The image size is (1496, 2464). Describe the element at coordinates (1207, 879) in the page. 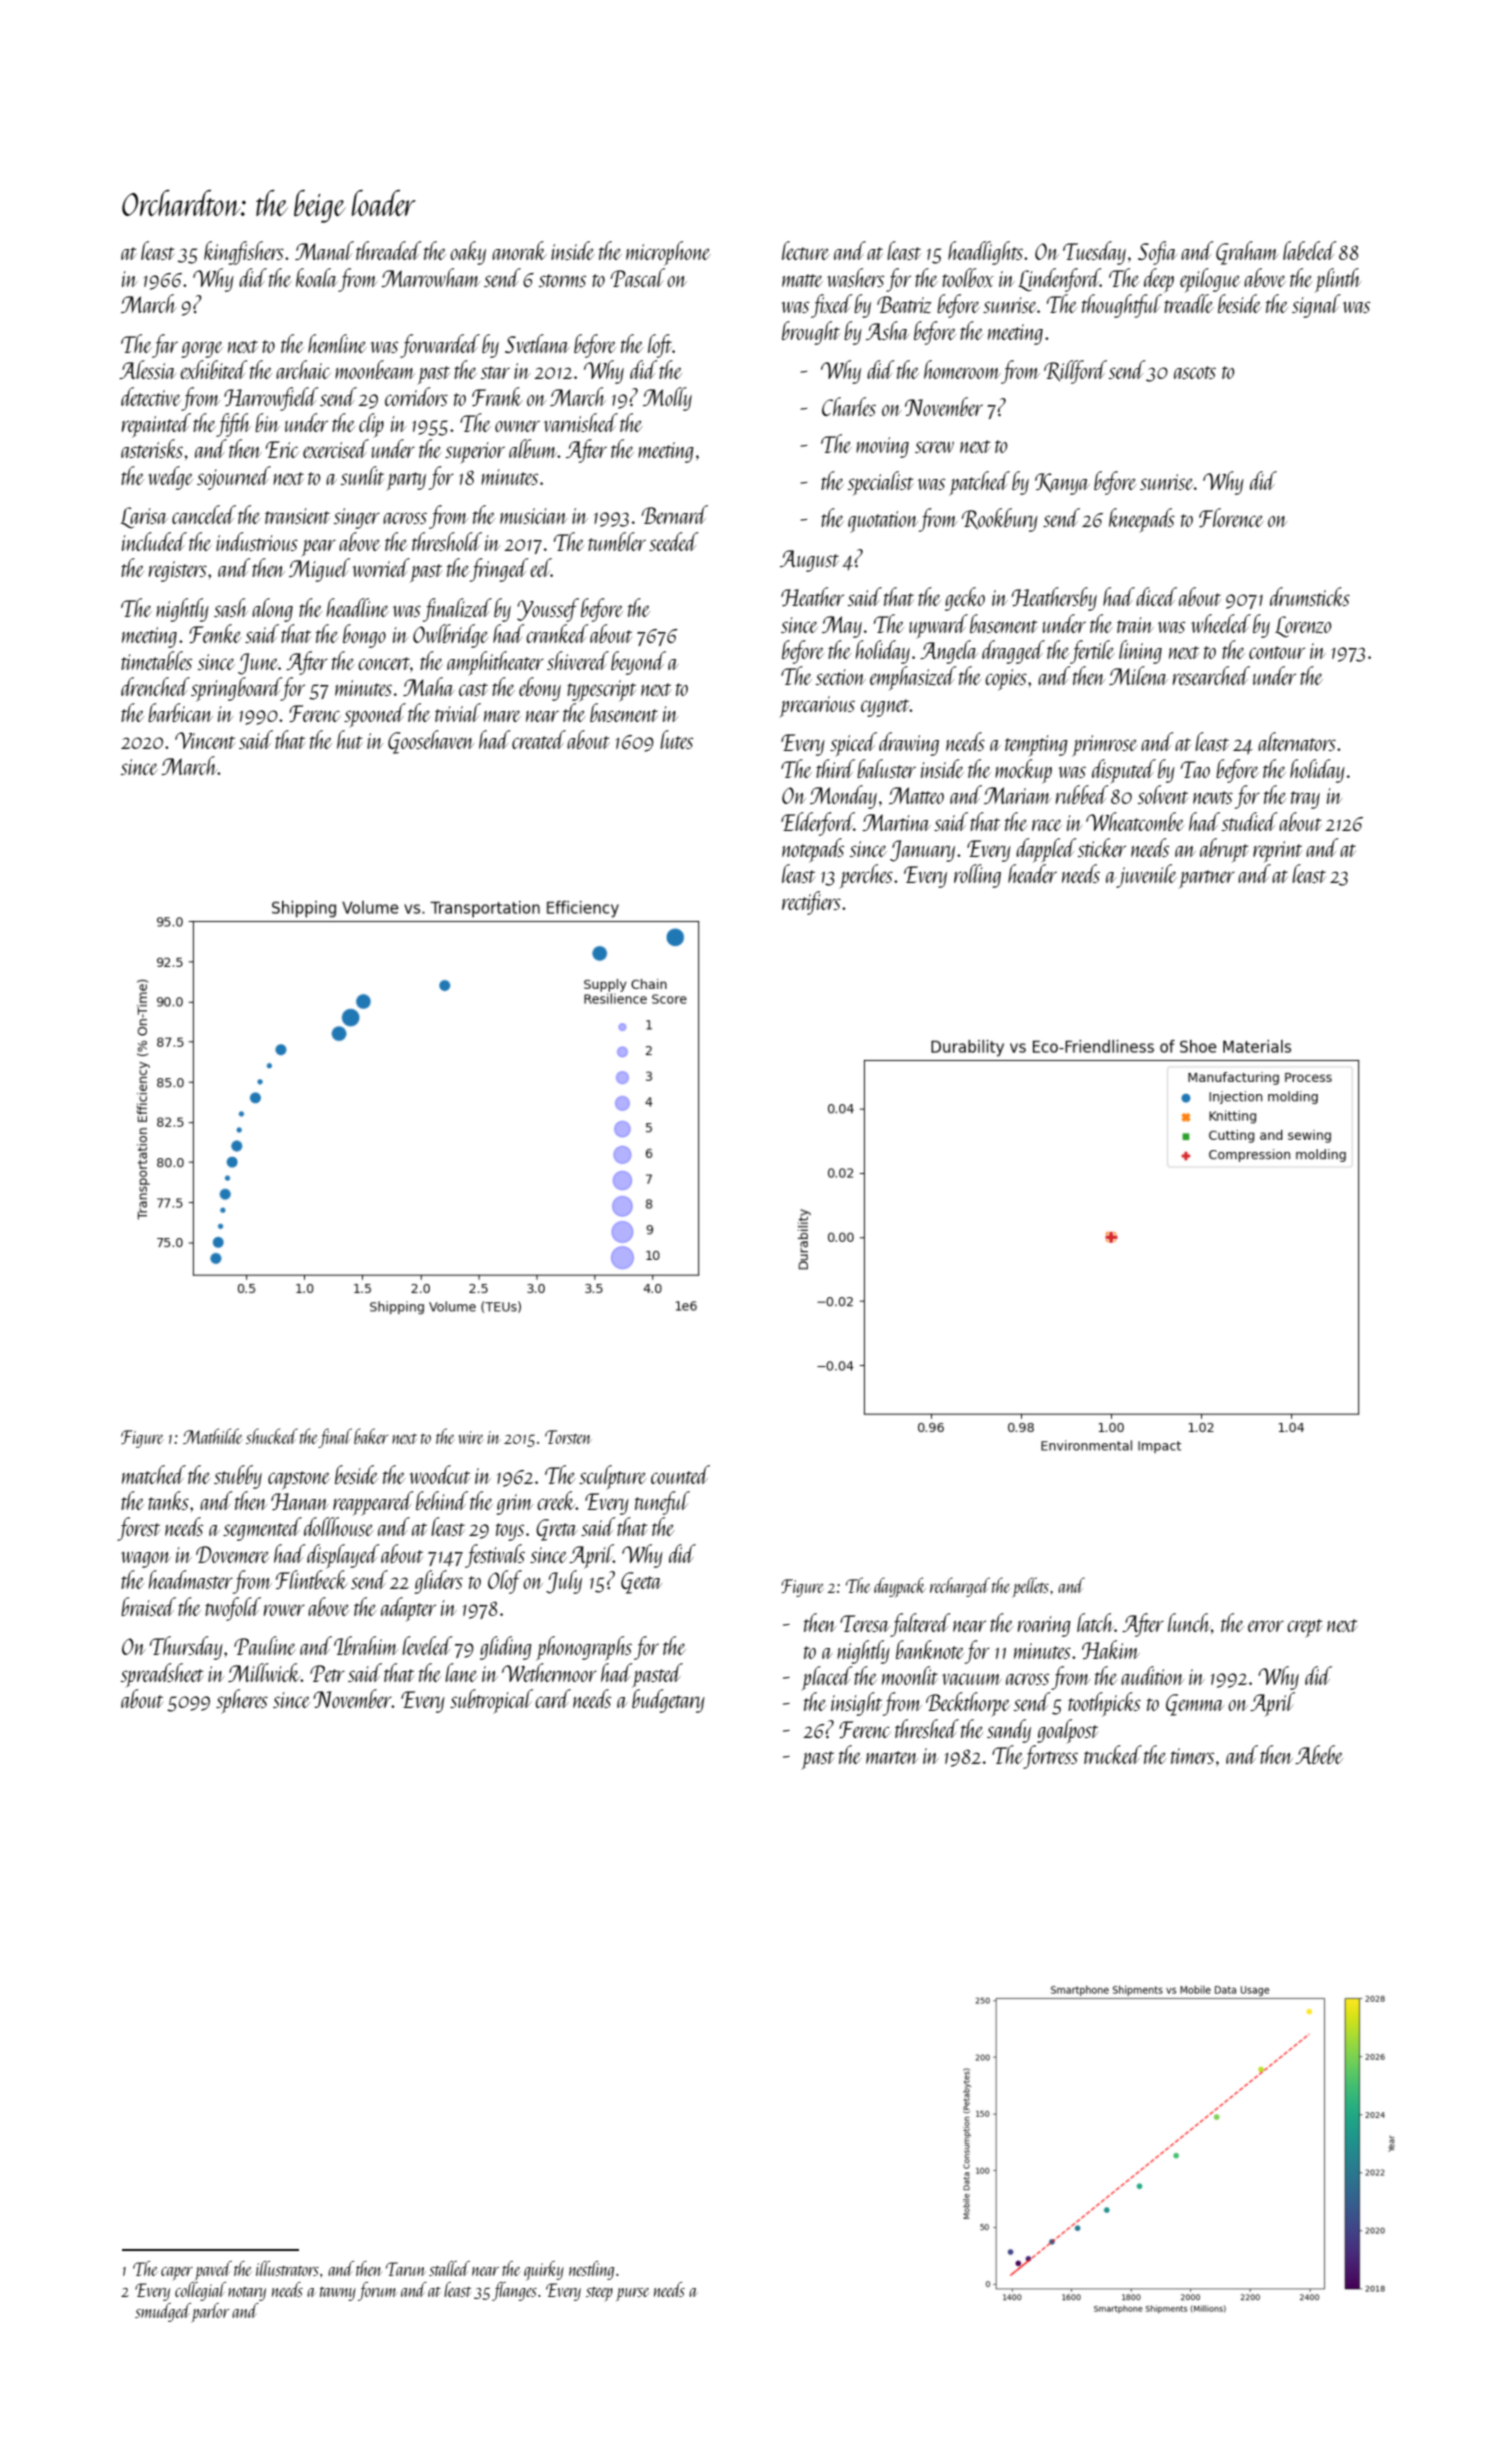

I see `partner` at that location.
